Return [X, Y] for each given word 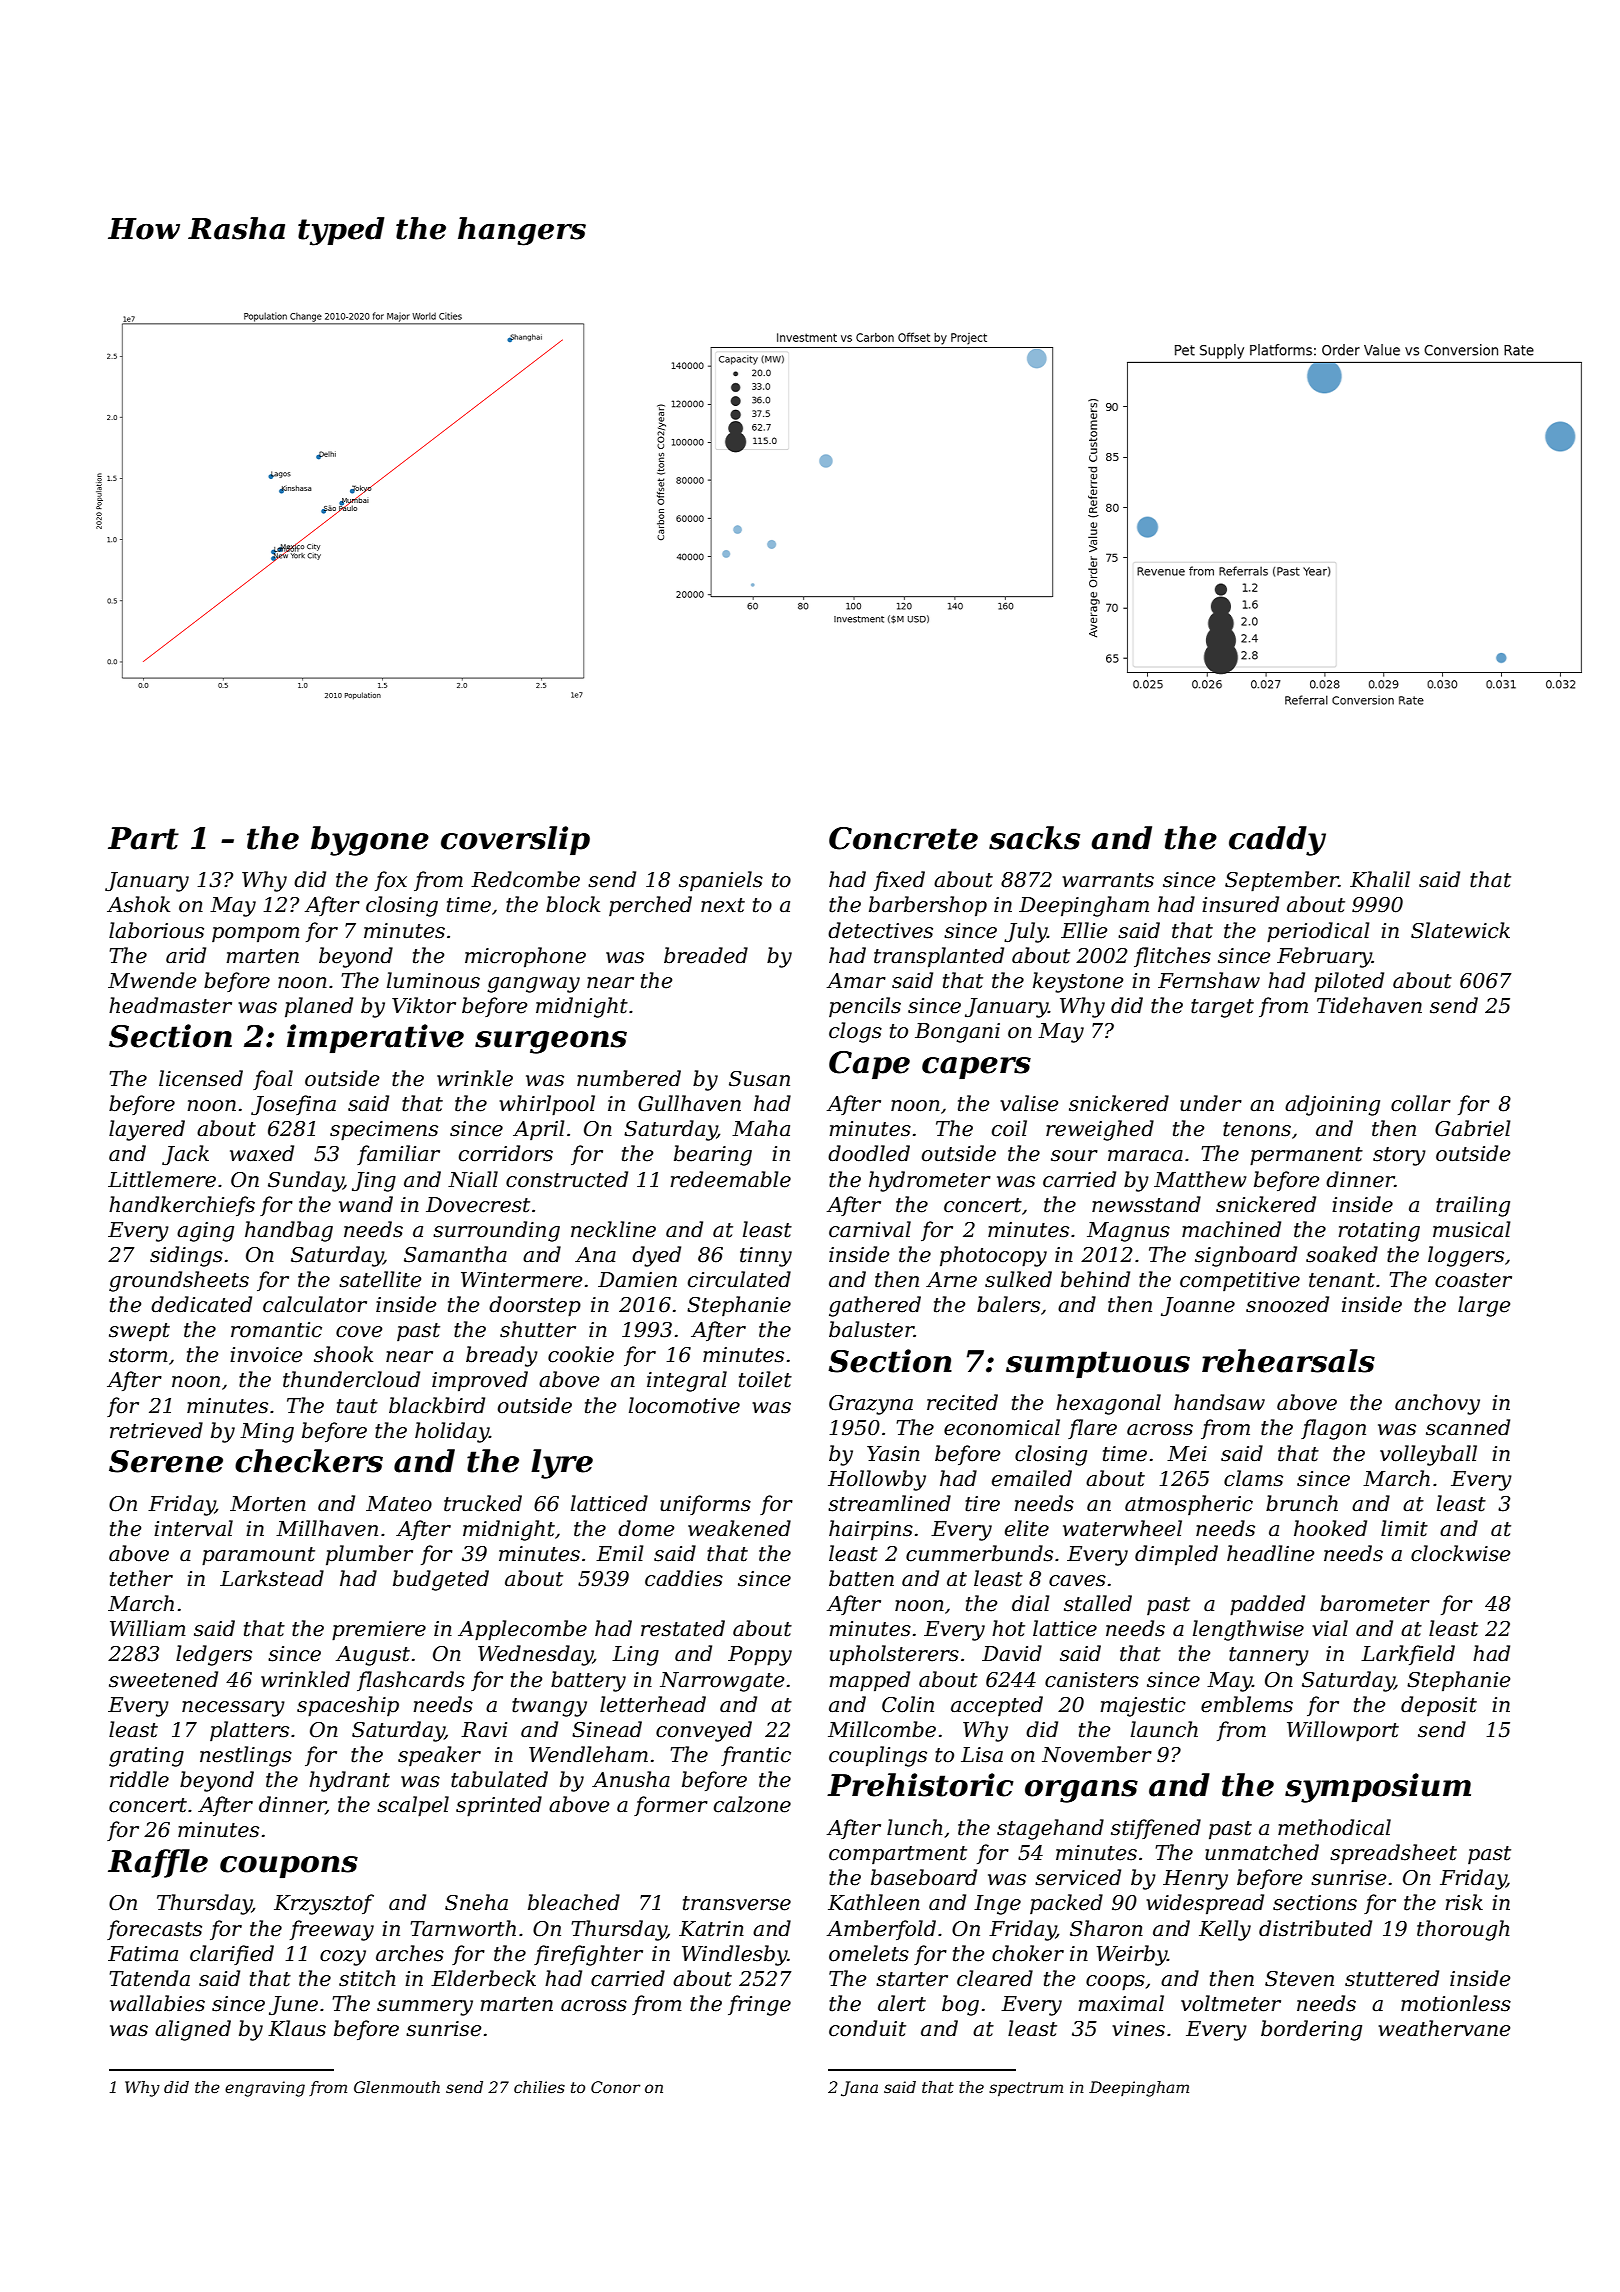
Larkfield [1408, 1655]
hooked [1330, 1528]
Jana [859, 2089]
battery [588, 1681]
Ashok [138, 904]
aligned [193, 2030]
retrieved [156, 1430]
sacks [1034, 838]
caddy [1277, 841]
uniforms [705, 1505]
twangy [549, 1707]
